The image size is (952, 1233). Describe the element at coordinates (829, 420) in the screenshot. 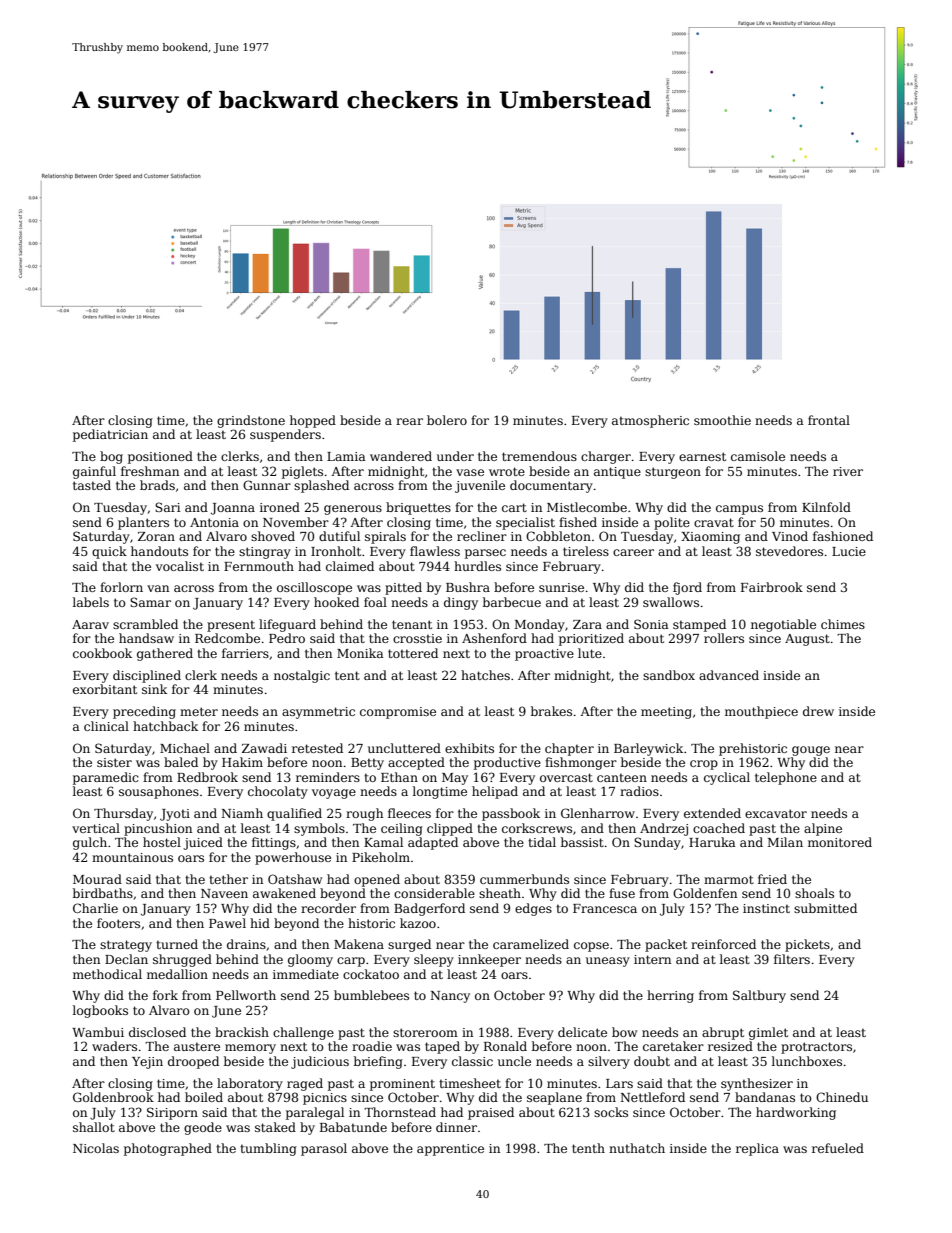

I see `frontal` at that location.
